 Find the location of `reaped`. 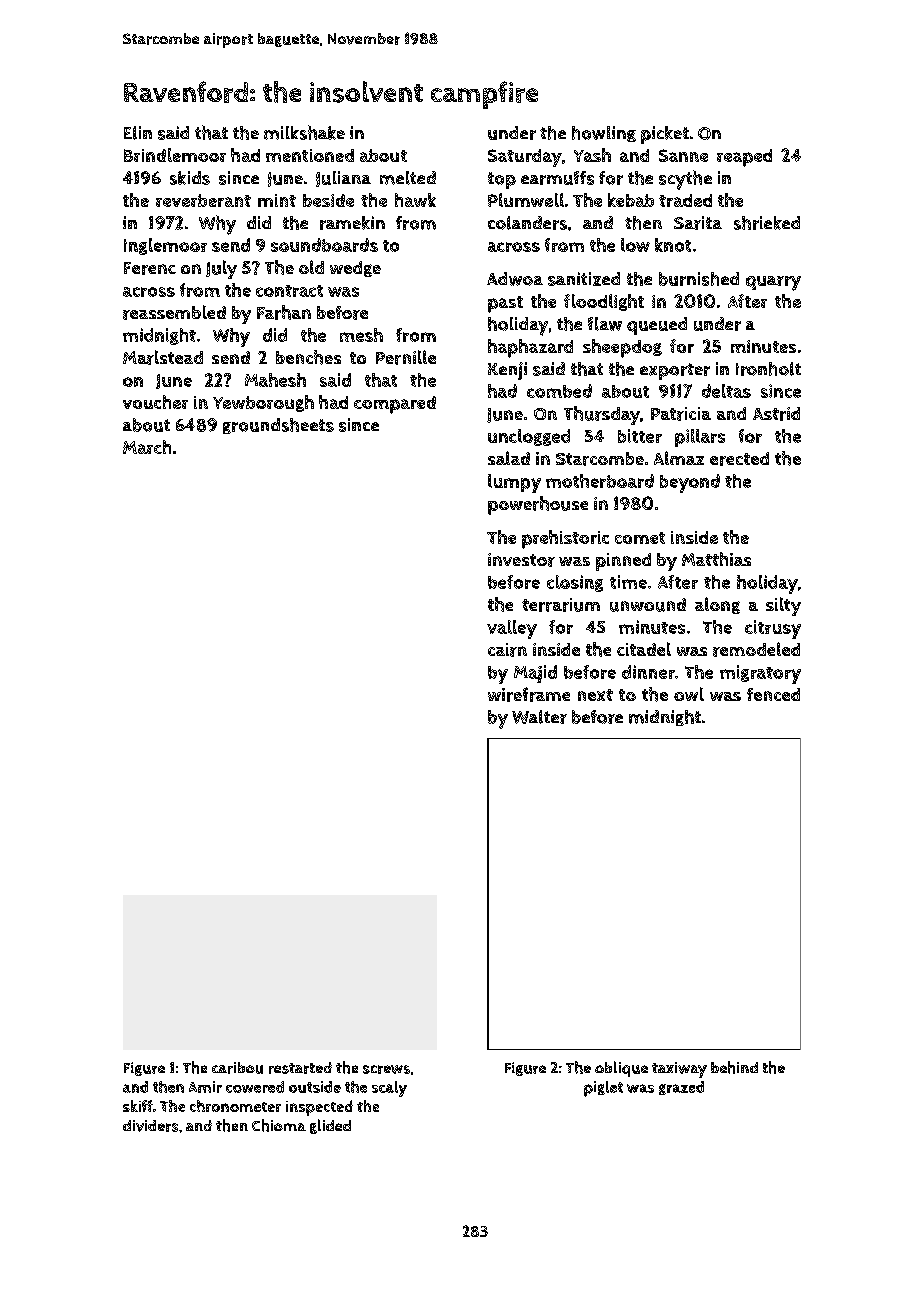

reaped is located at coordinates (744, 158).
